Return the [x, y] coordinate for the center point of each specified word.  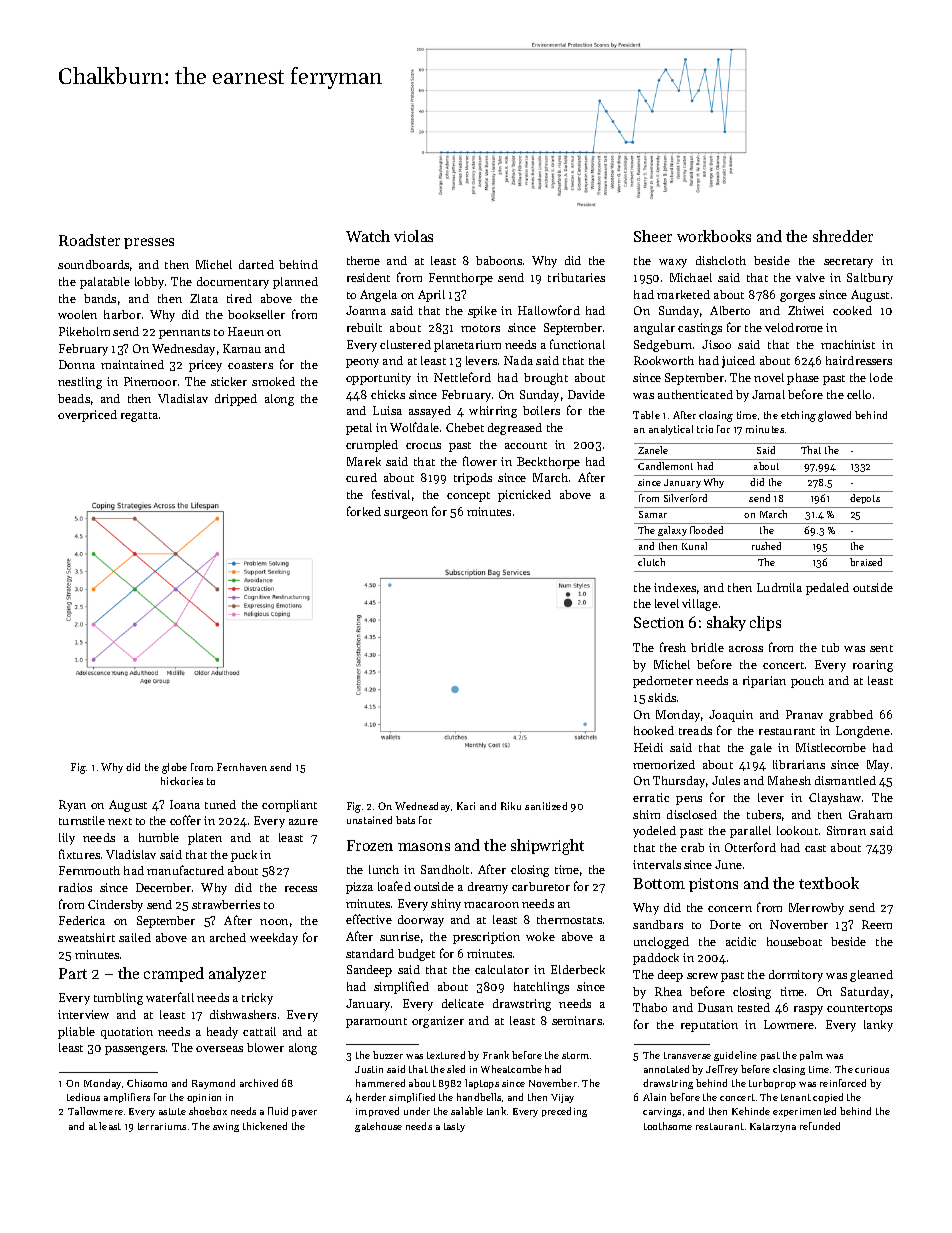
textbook [829, 883]
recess [301, 889]
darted [256, 264]
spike [482, 312]
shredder [843, 236]
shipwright [547, 847]
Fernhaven [242, 767]
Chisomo [147, 1083]
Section [659, 622]
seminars [577, 1020]
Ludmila [779, 587]
